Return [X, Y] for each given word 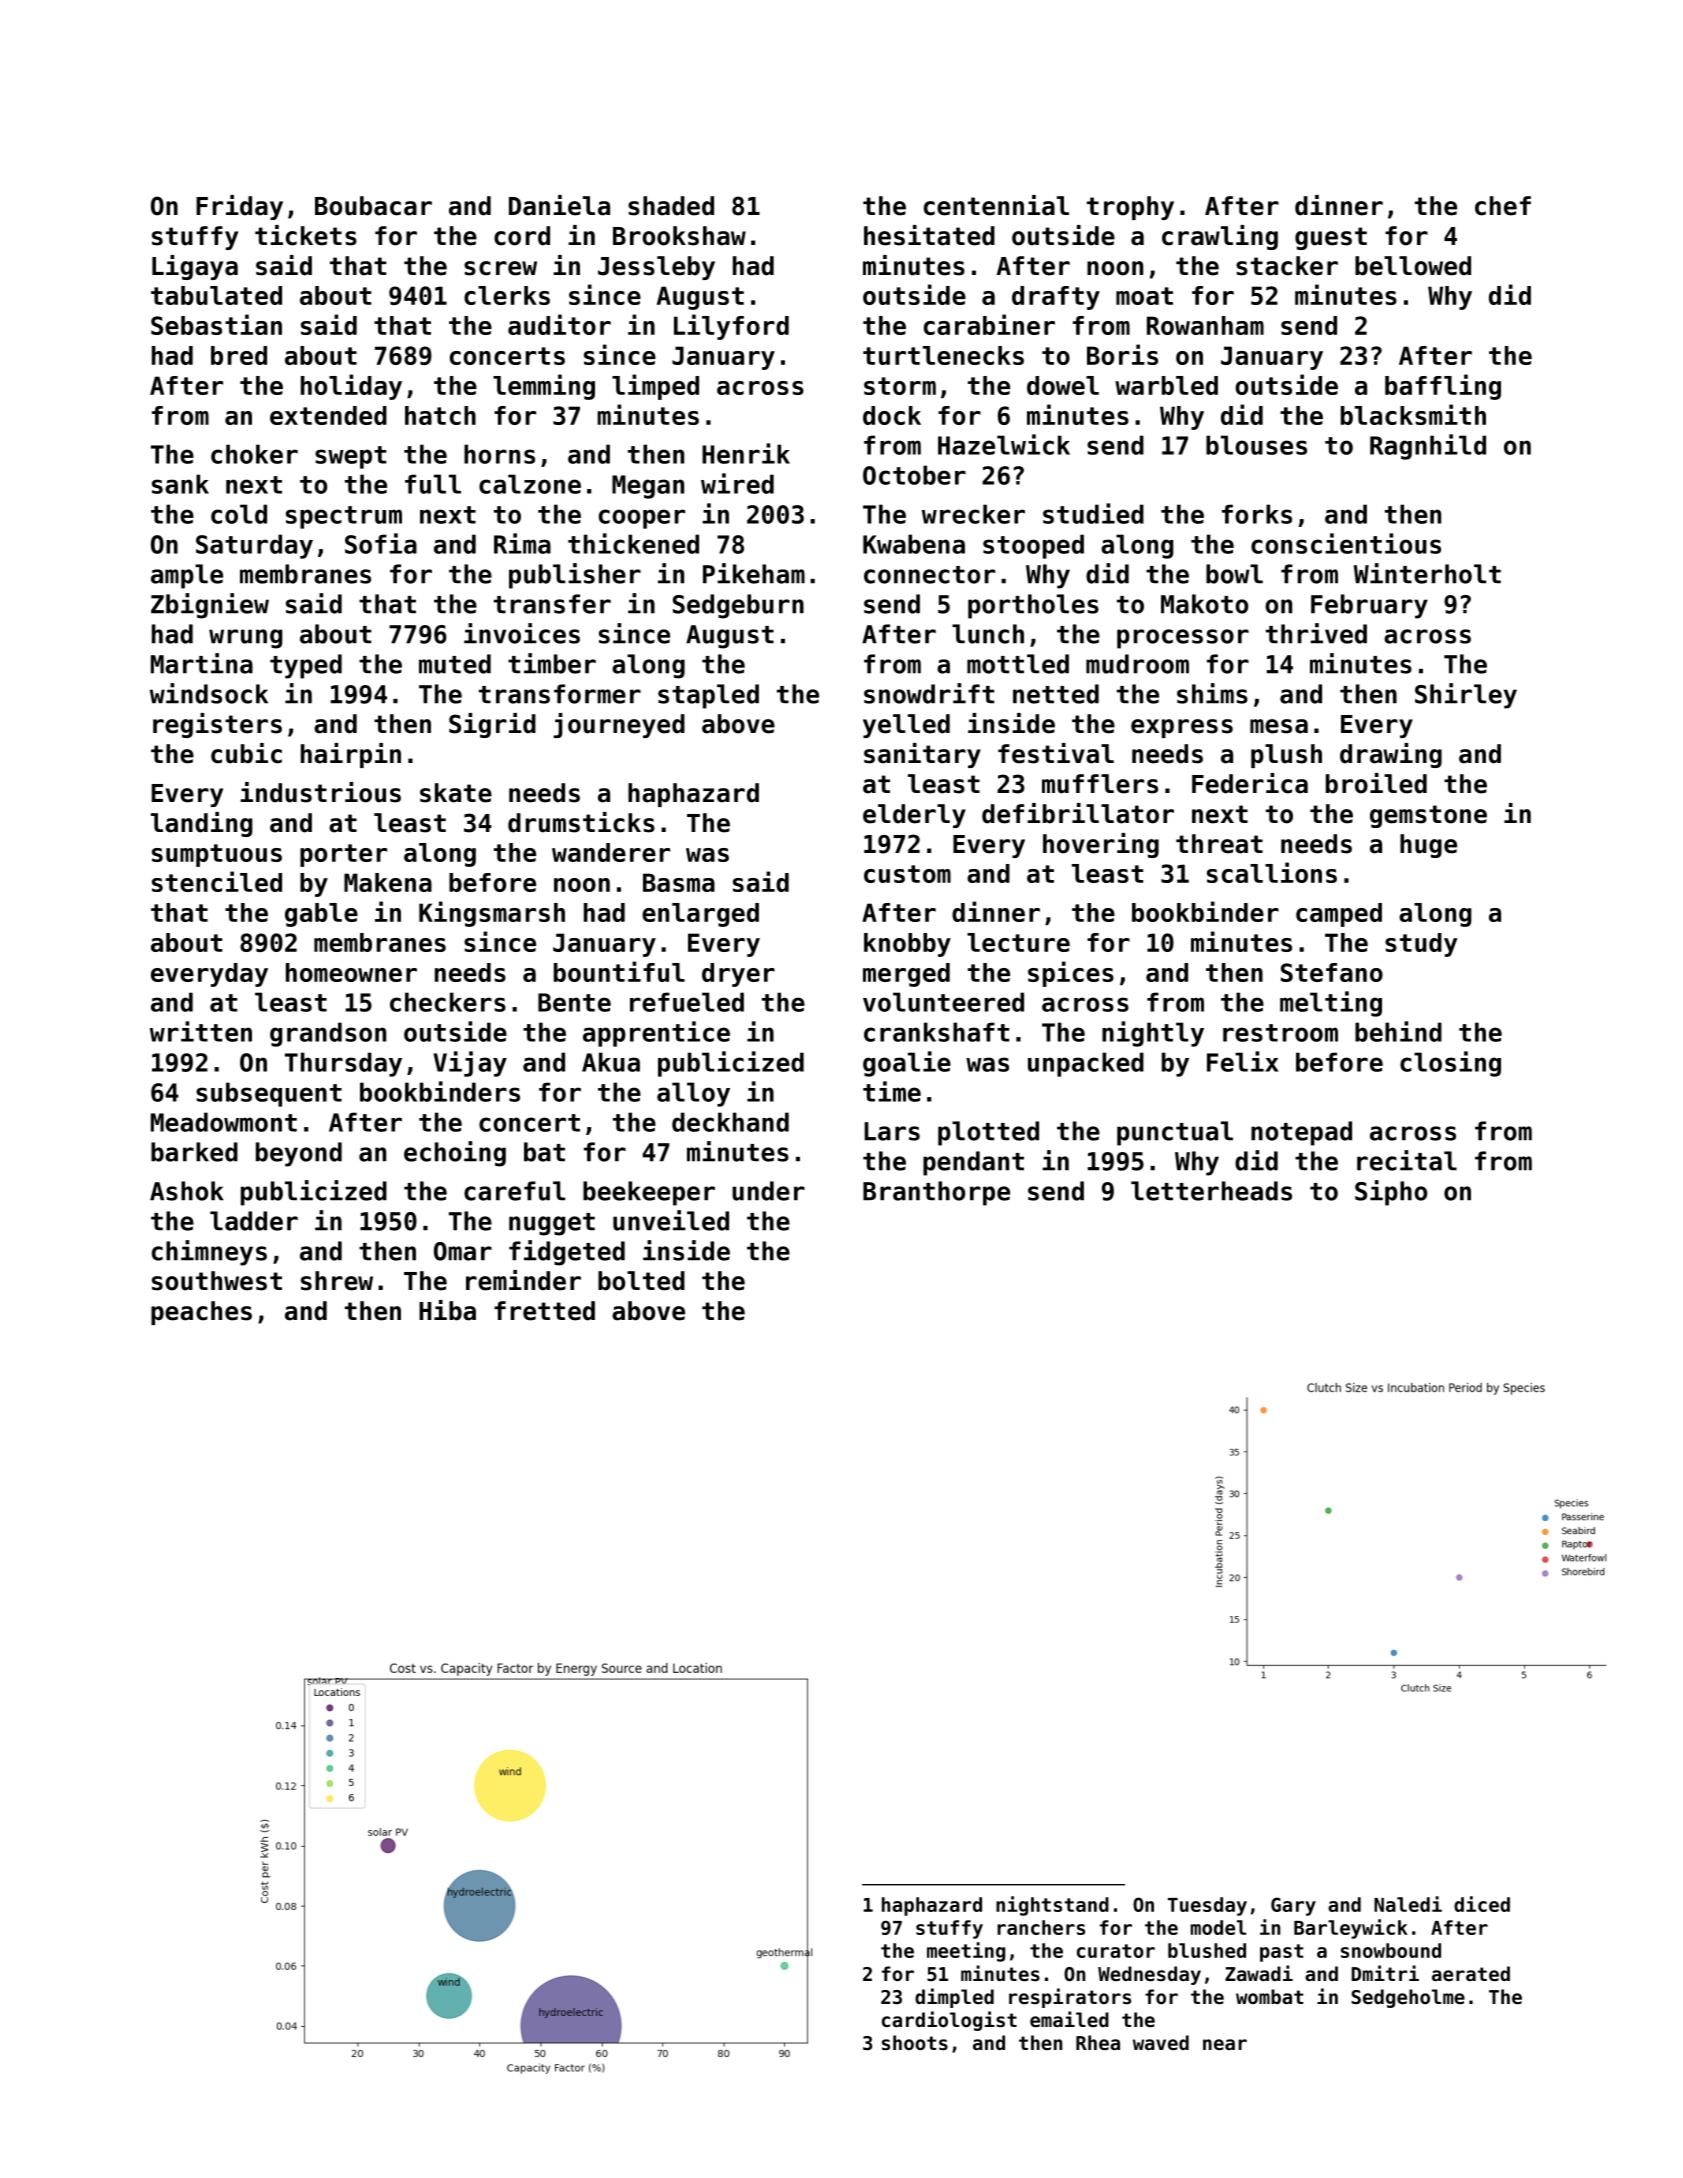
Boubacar [373, 206]
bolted [641, 1281]
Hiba [447, 1310]
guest [1331, 238]
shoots [915, 2043]
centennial [996, 205]
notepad [1301, 1133]
